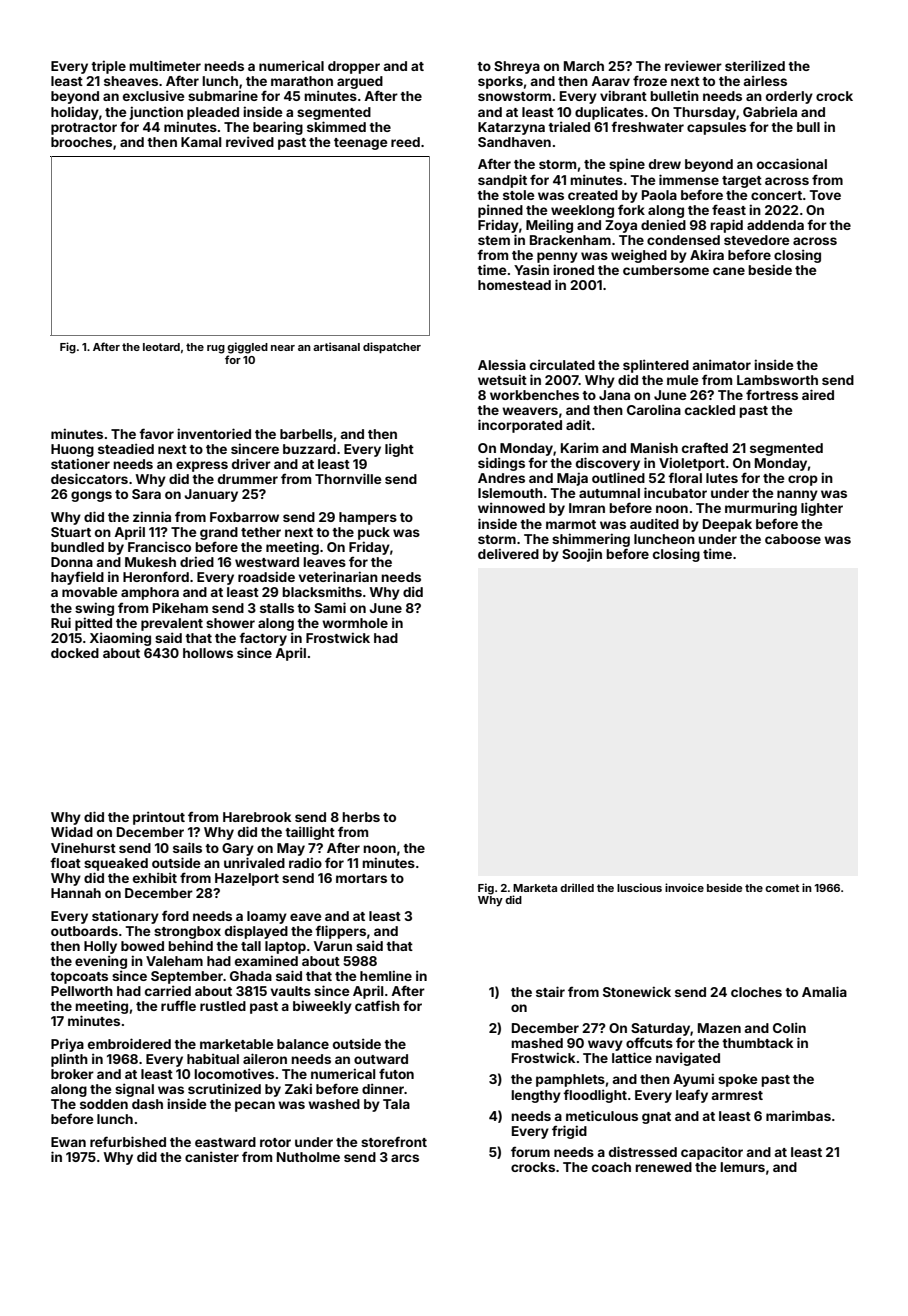 The height and width of the page is (1316, 908). What do you see at coordinates (159, 818) in the page?
I see `printout` at bounding box center [159, 818].
